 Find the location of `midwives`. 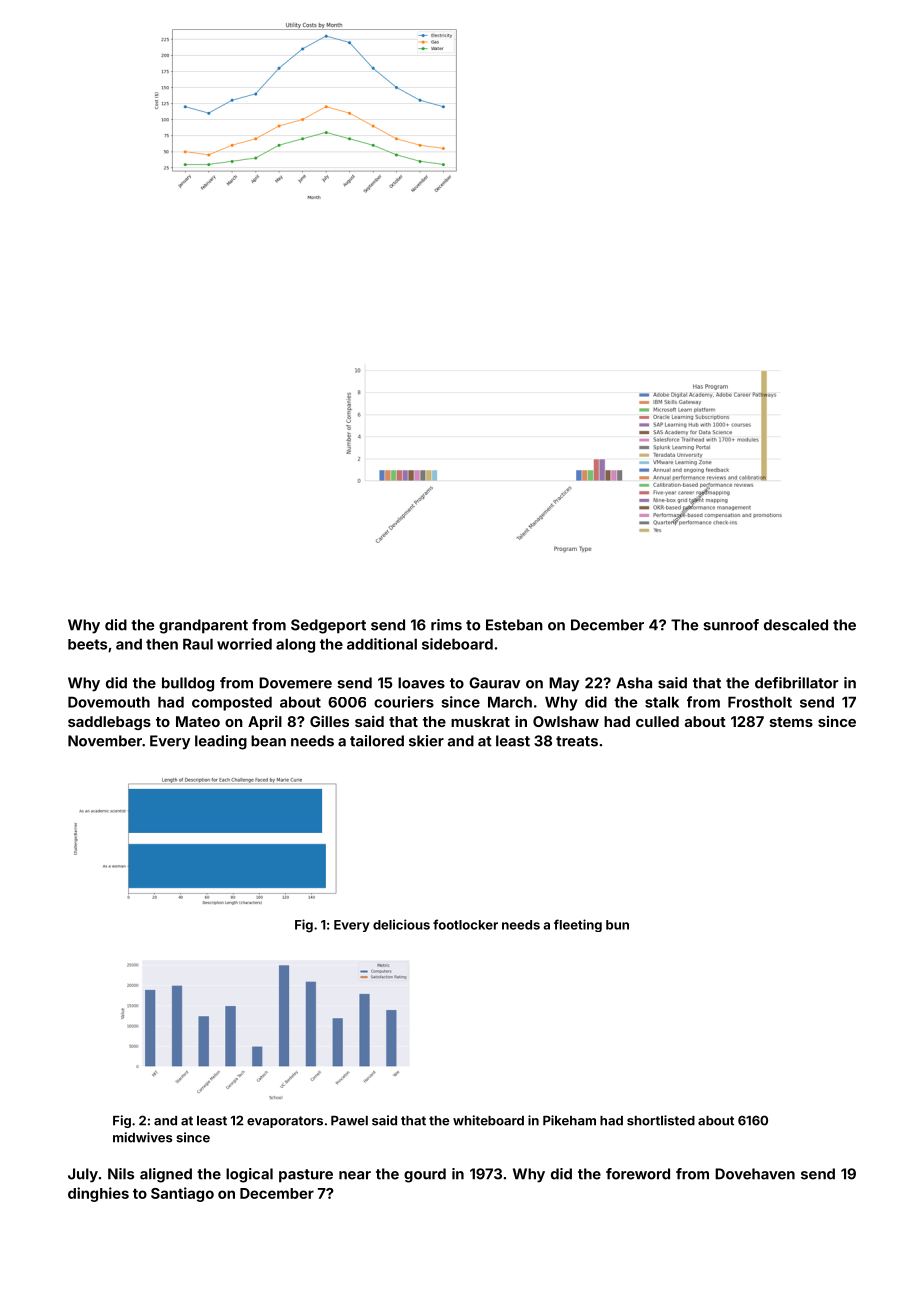

midwives is located at coordinates (142, 1137).
